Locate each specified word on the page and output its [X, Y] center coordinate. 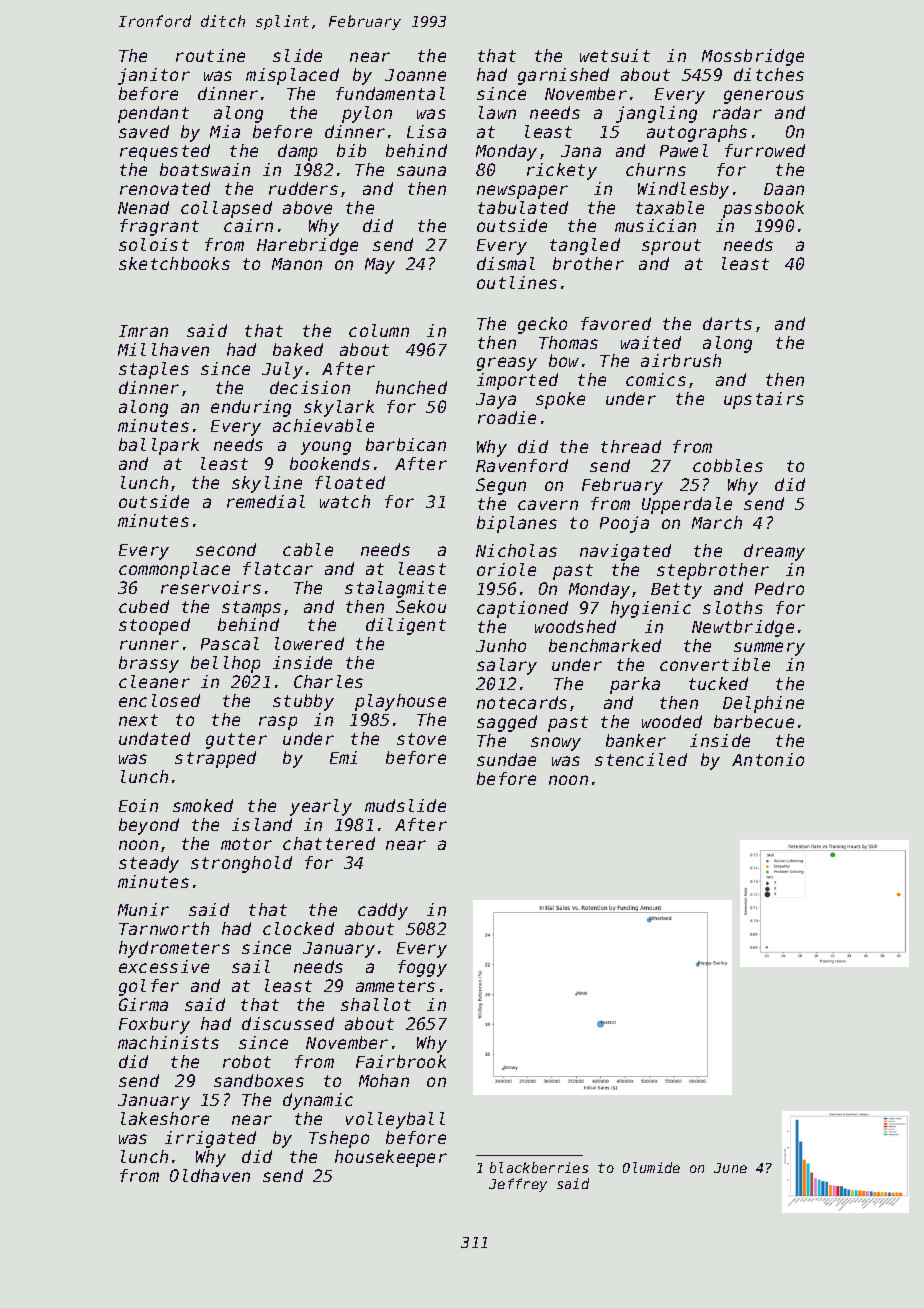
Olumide [651, 1167]
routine [210, 55]
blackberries [539, 1167]
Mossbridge [753, 57]
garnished [563, 76]
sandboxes [259, 1080]
